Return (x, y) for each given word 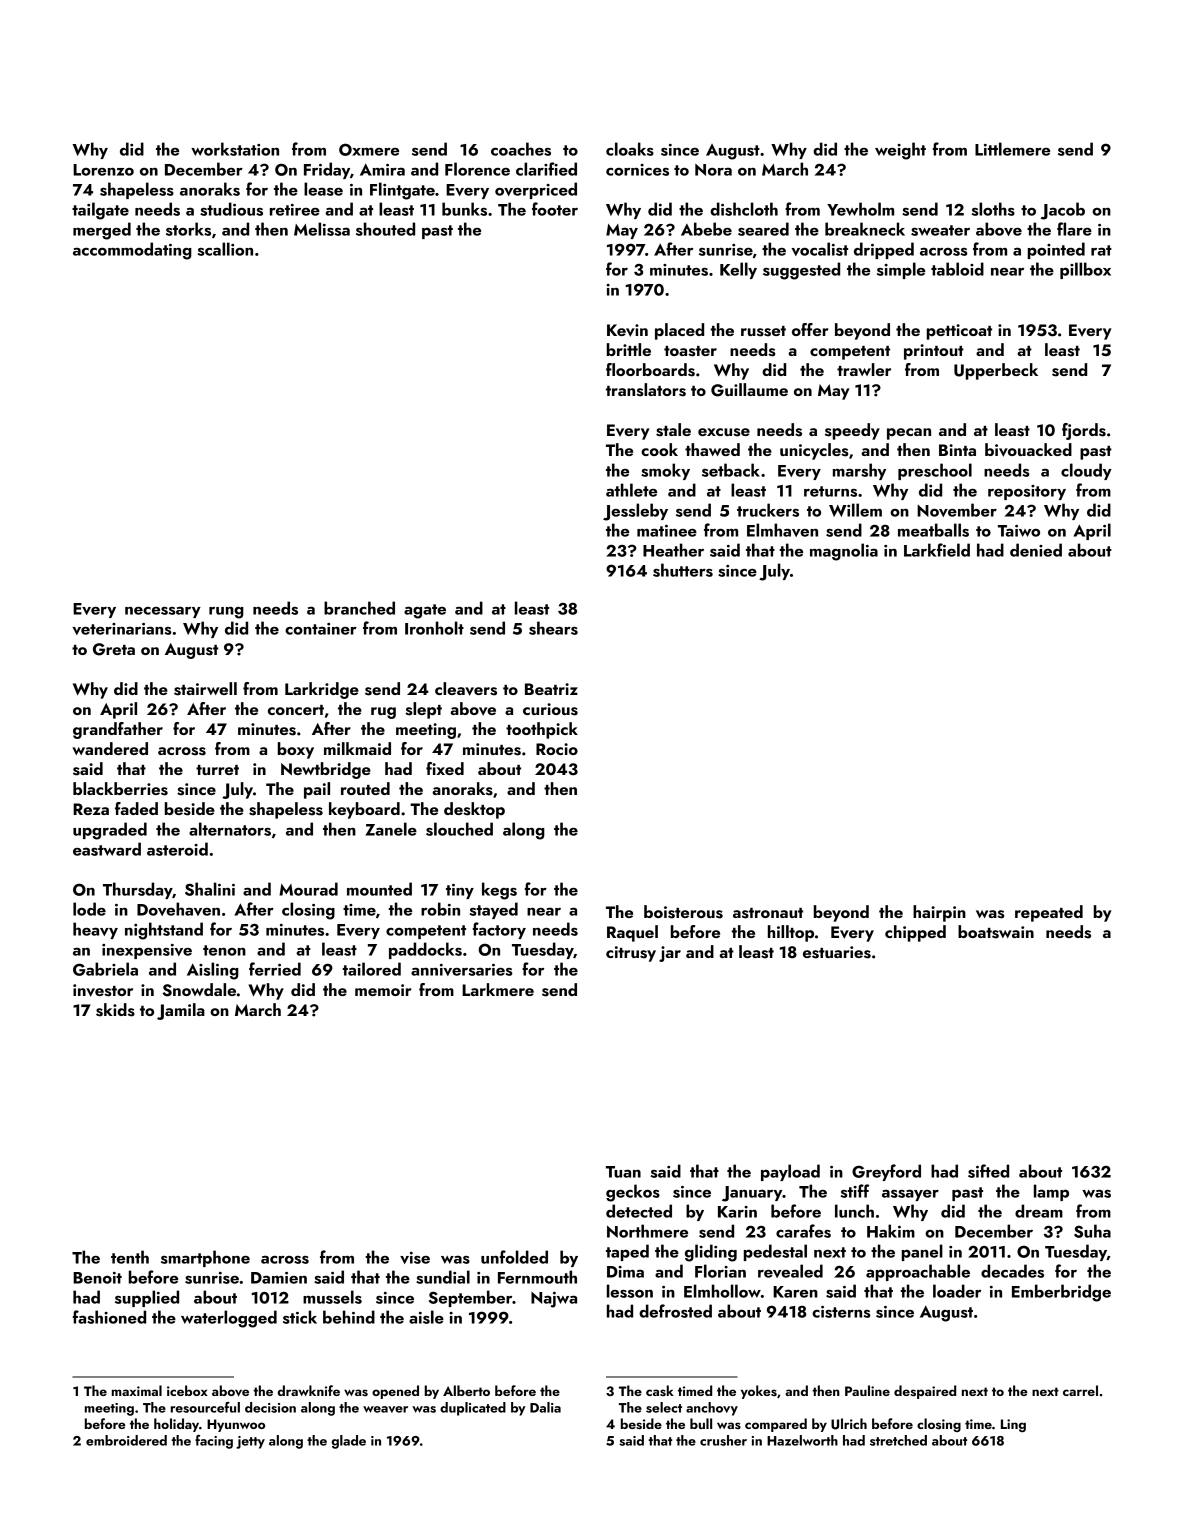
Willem (855, 510)
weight (900, 151)
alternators (230, 829)
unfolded (514, 1257)
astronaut (768, 913)
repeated (1049, 913)
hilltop (791, 933)
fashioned (109, 1317)
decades (1012, 1271)
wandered (110, 748)
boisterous (683, 912)
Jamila (181, 1011)
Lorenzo (103, 170)
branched (359, 608)
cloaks (630, 149)
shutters (683, 570)
